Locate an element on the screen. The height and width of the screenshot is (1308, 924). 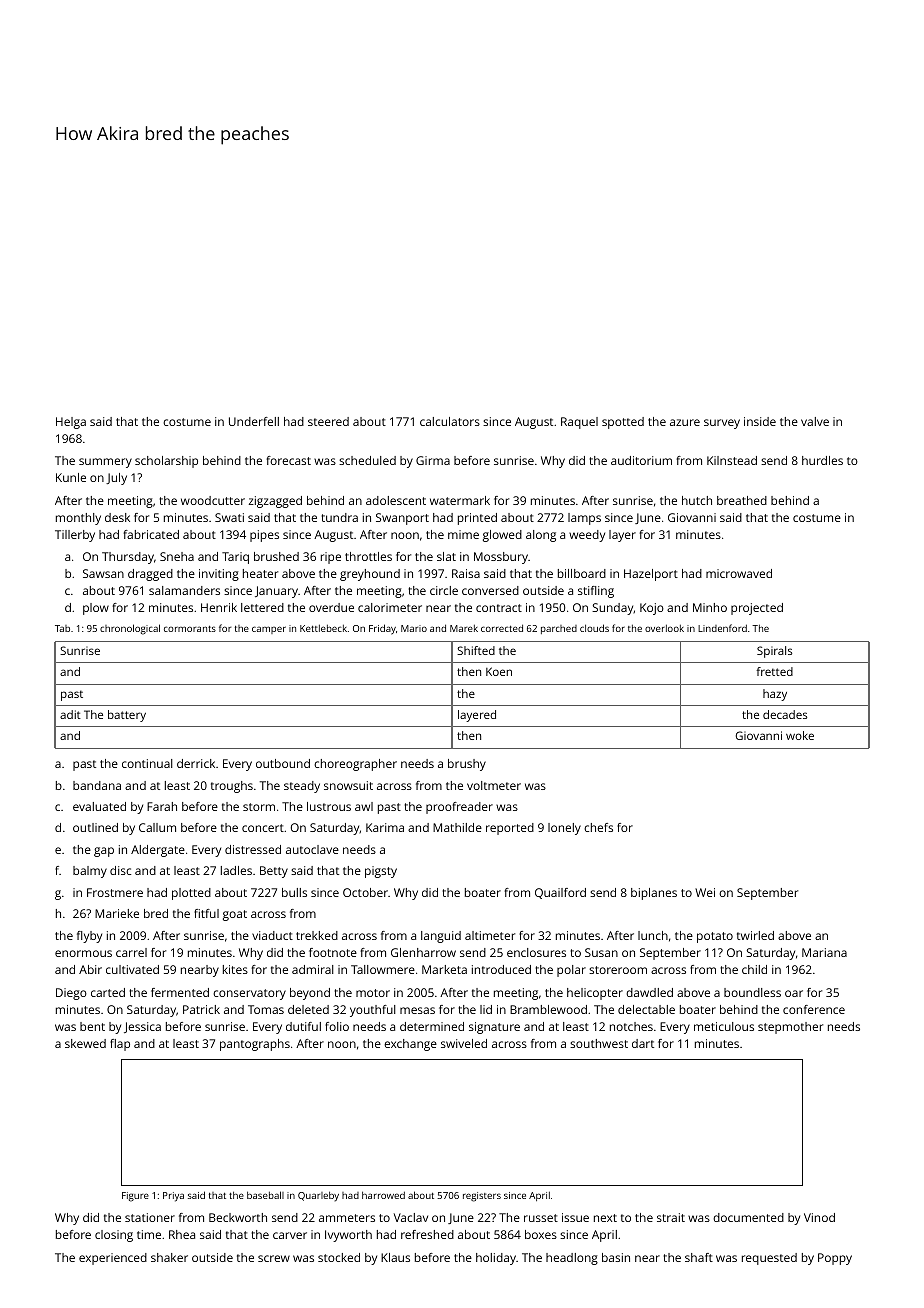
throttles is located at coordinates (368, 556).
